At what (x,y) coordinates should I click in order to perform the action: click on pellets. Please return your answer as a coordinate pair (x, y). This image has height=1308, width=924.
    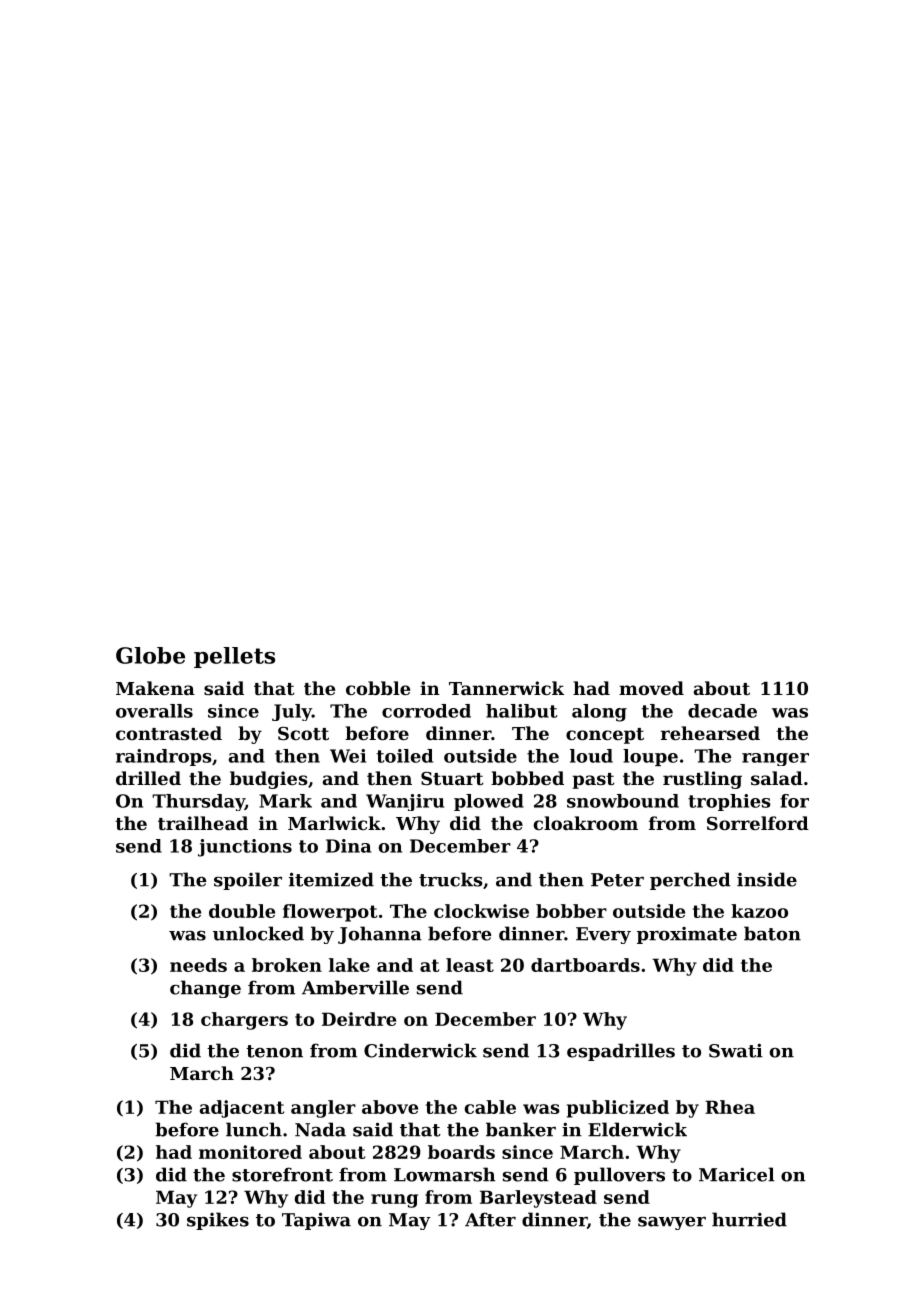
    Looking at the image, I should click on (234, 657).
